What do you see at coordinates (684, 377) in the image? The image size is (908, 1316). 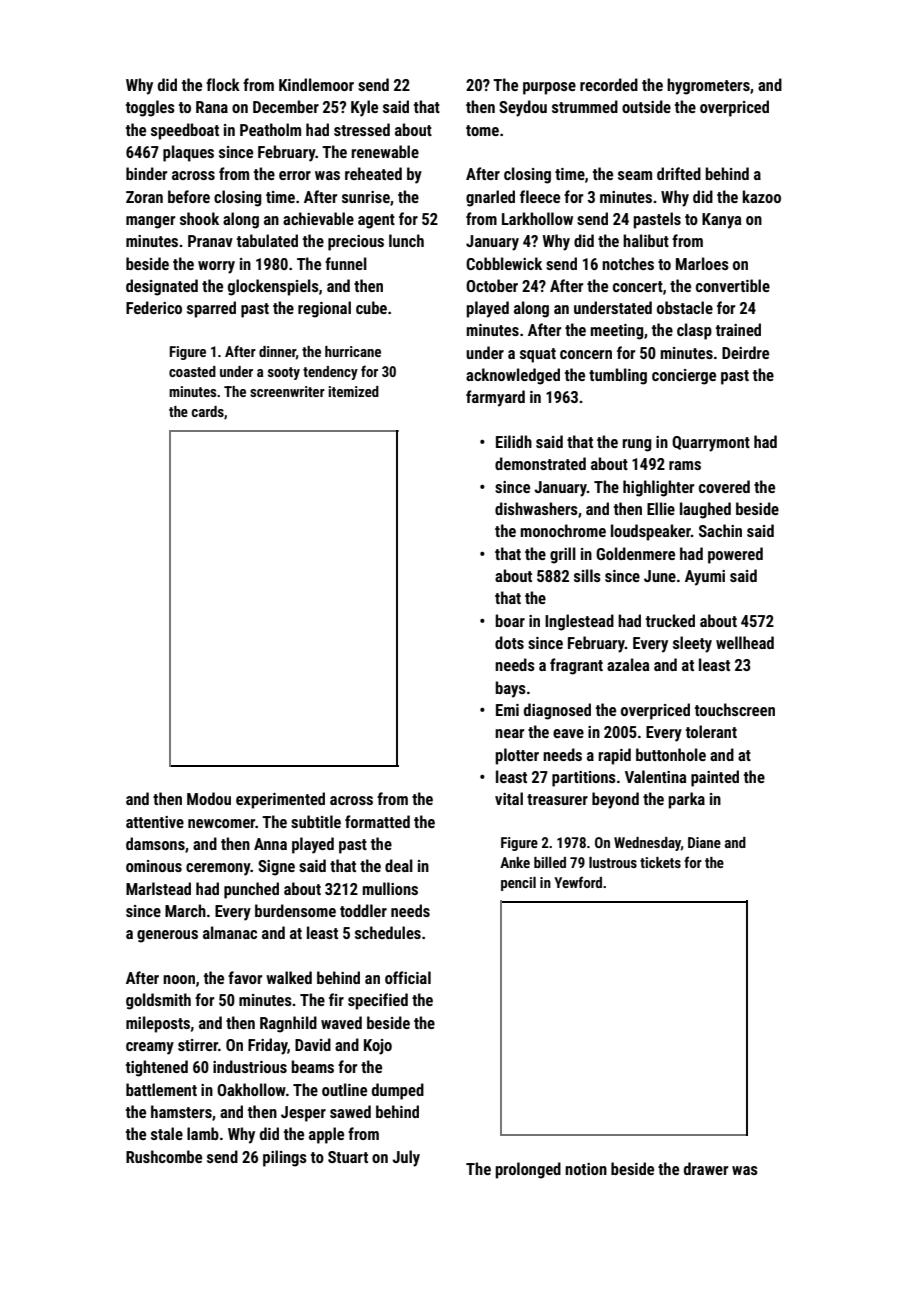 I see `concierge` at bounding box center [684, 377].
